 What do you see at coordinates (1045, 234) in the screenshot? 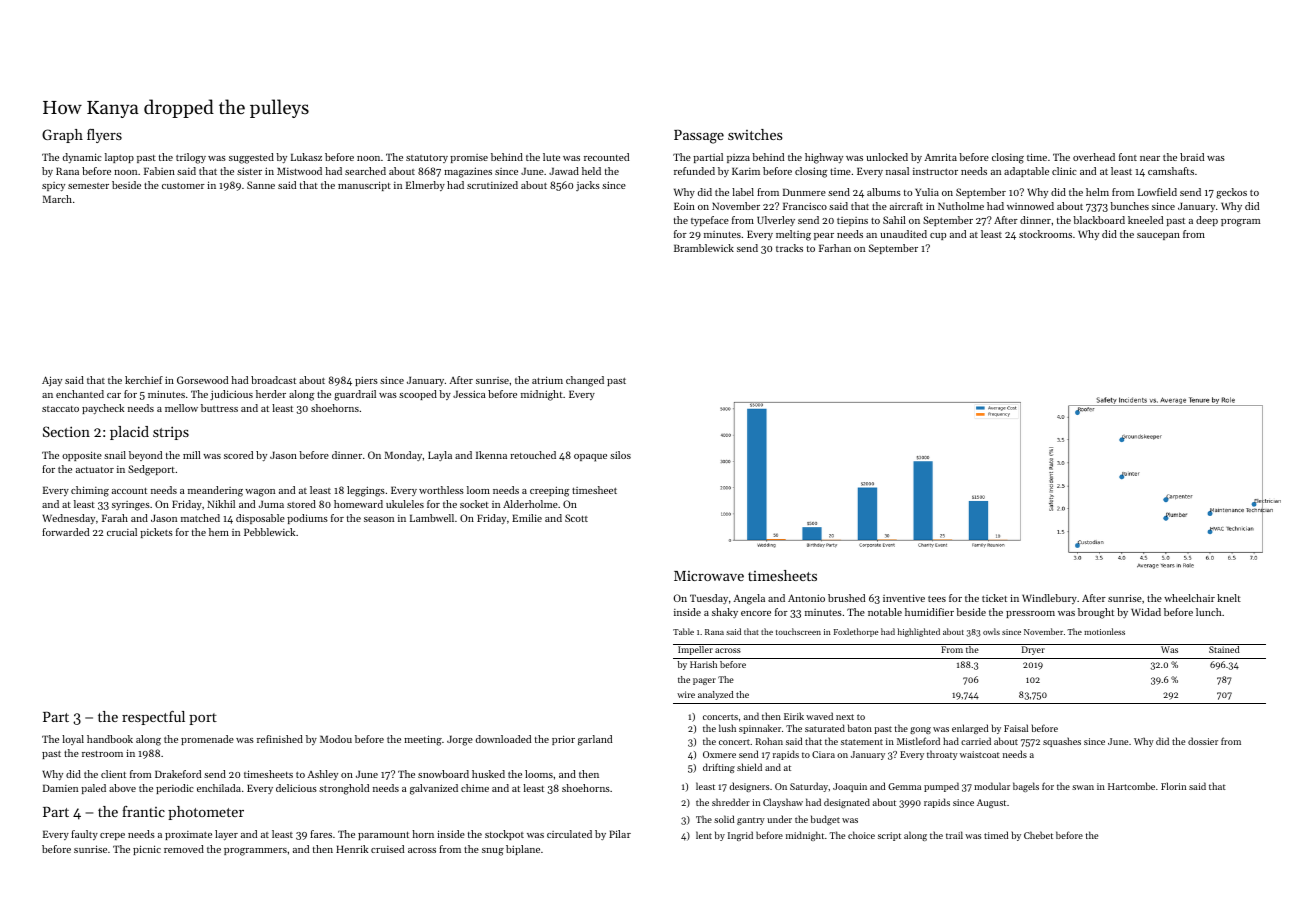
I see `stockrooms` at bounding box center [1045, 234].
